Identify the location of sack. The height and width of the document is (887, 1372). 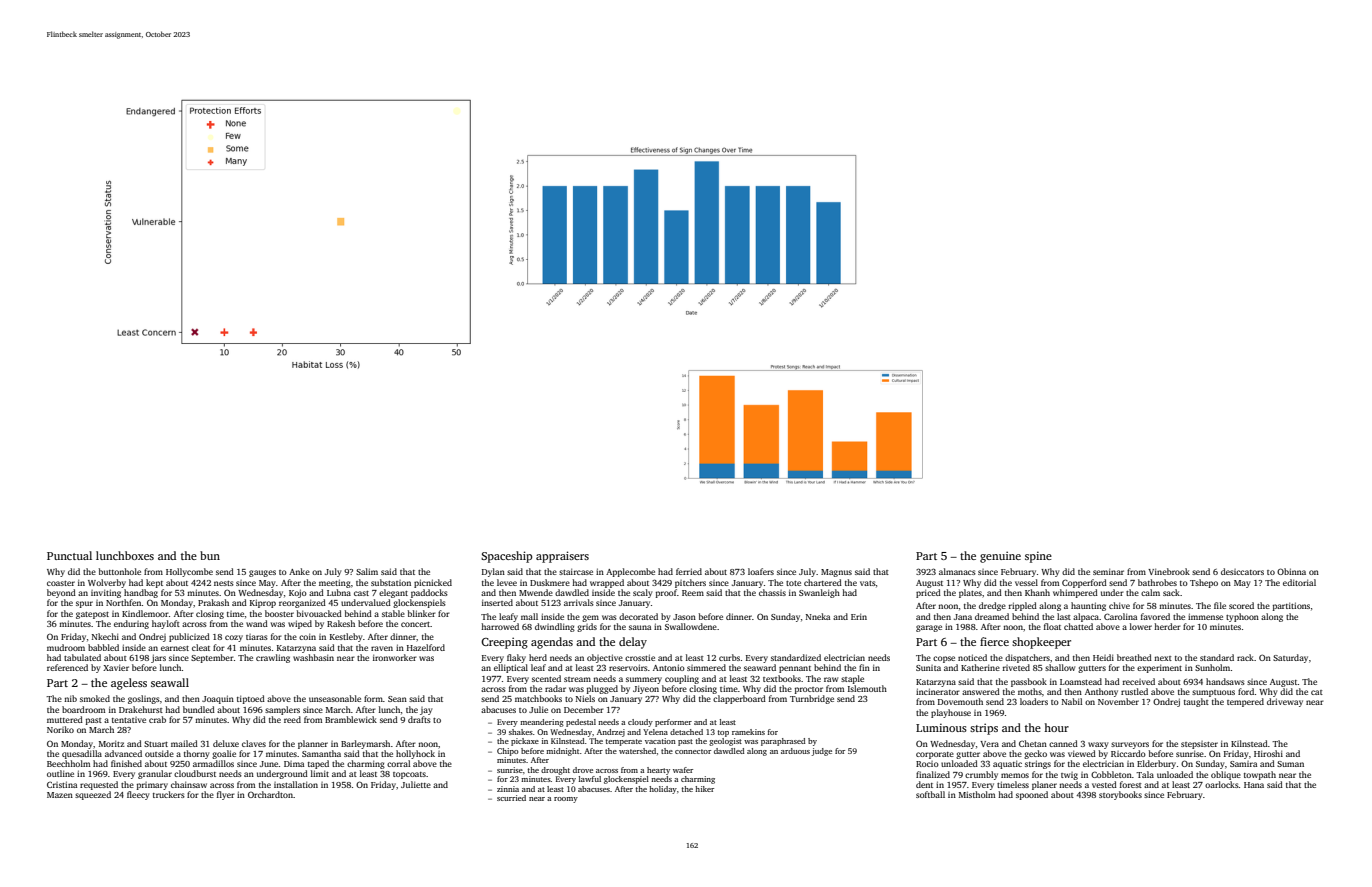
(1171, 592).
